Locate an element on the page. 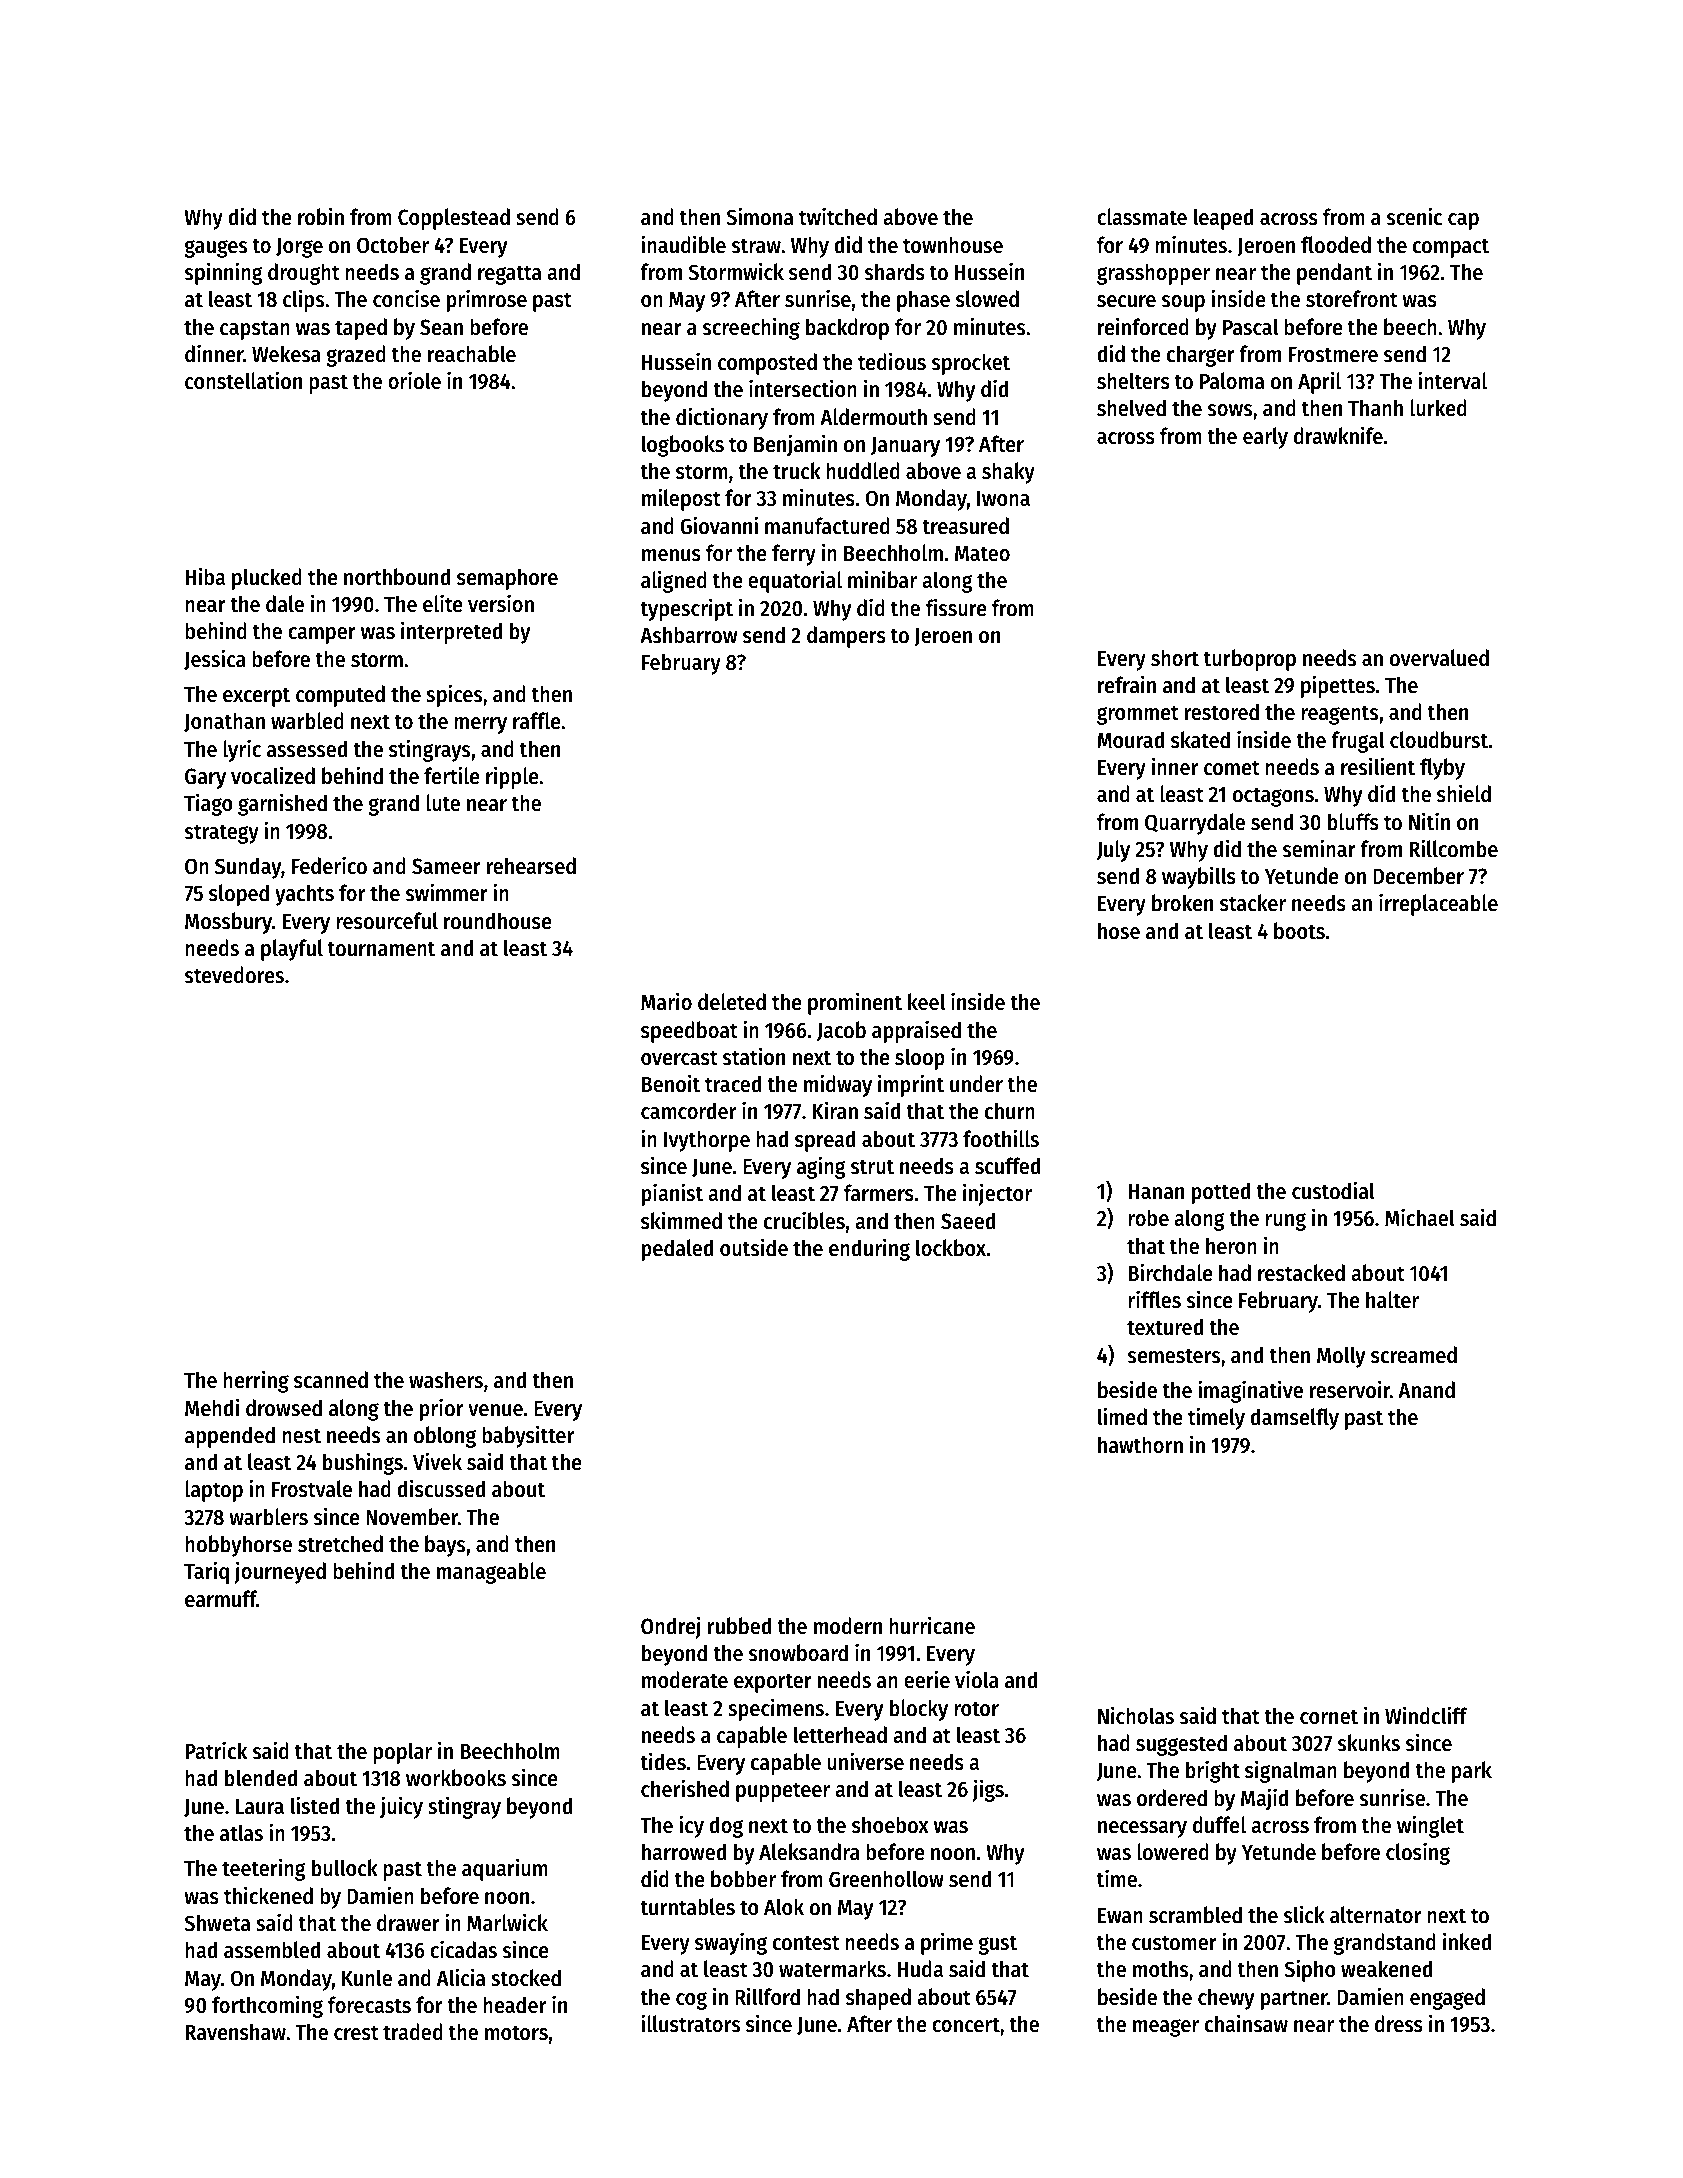  twitched is located at coordinates (838, 216).
